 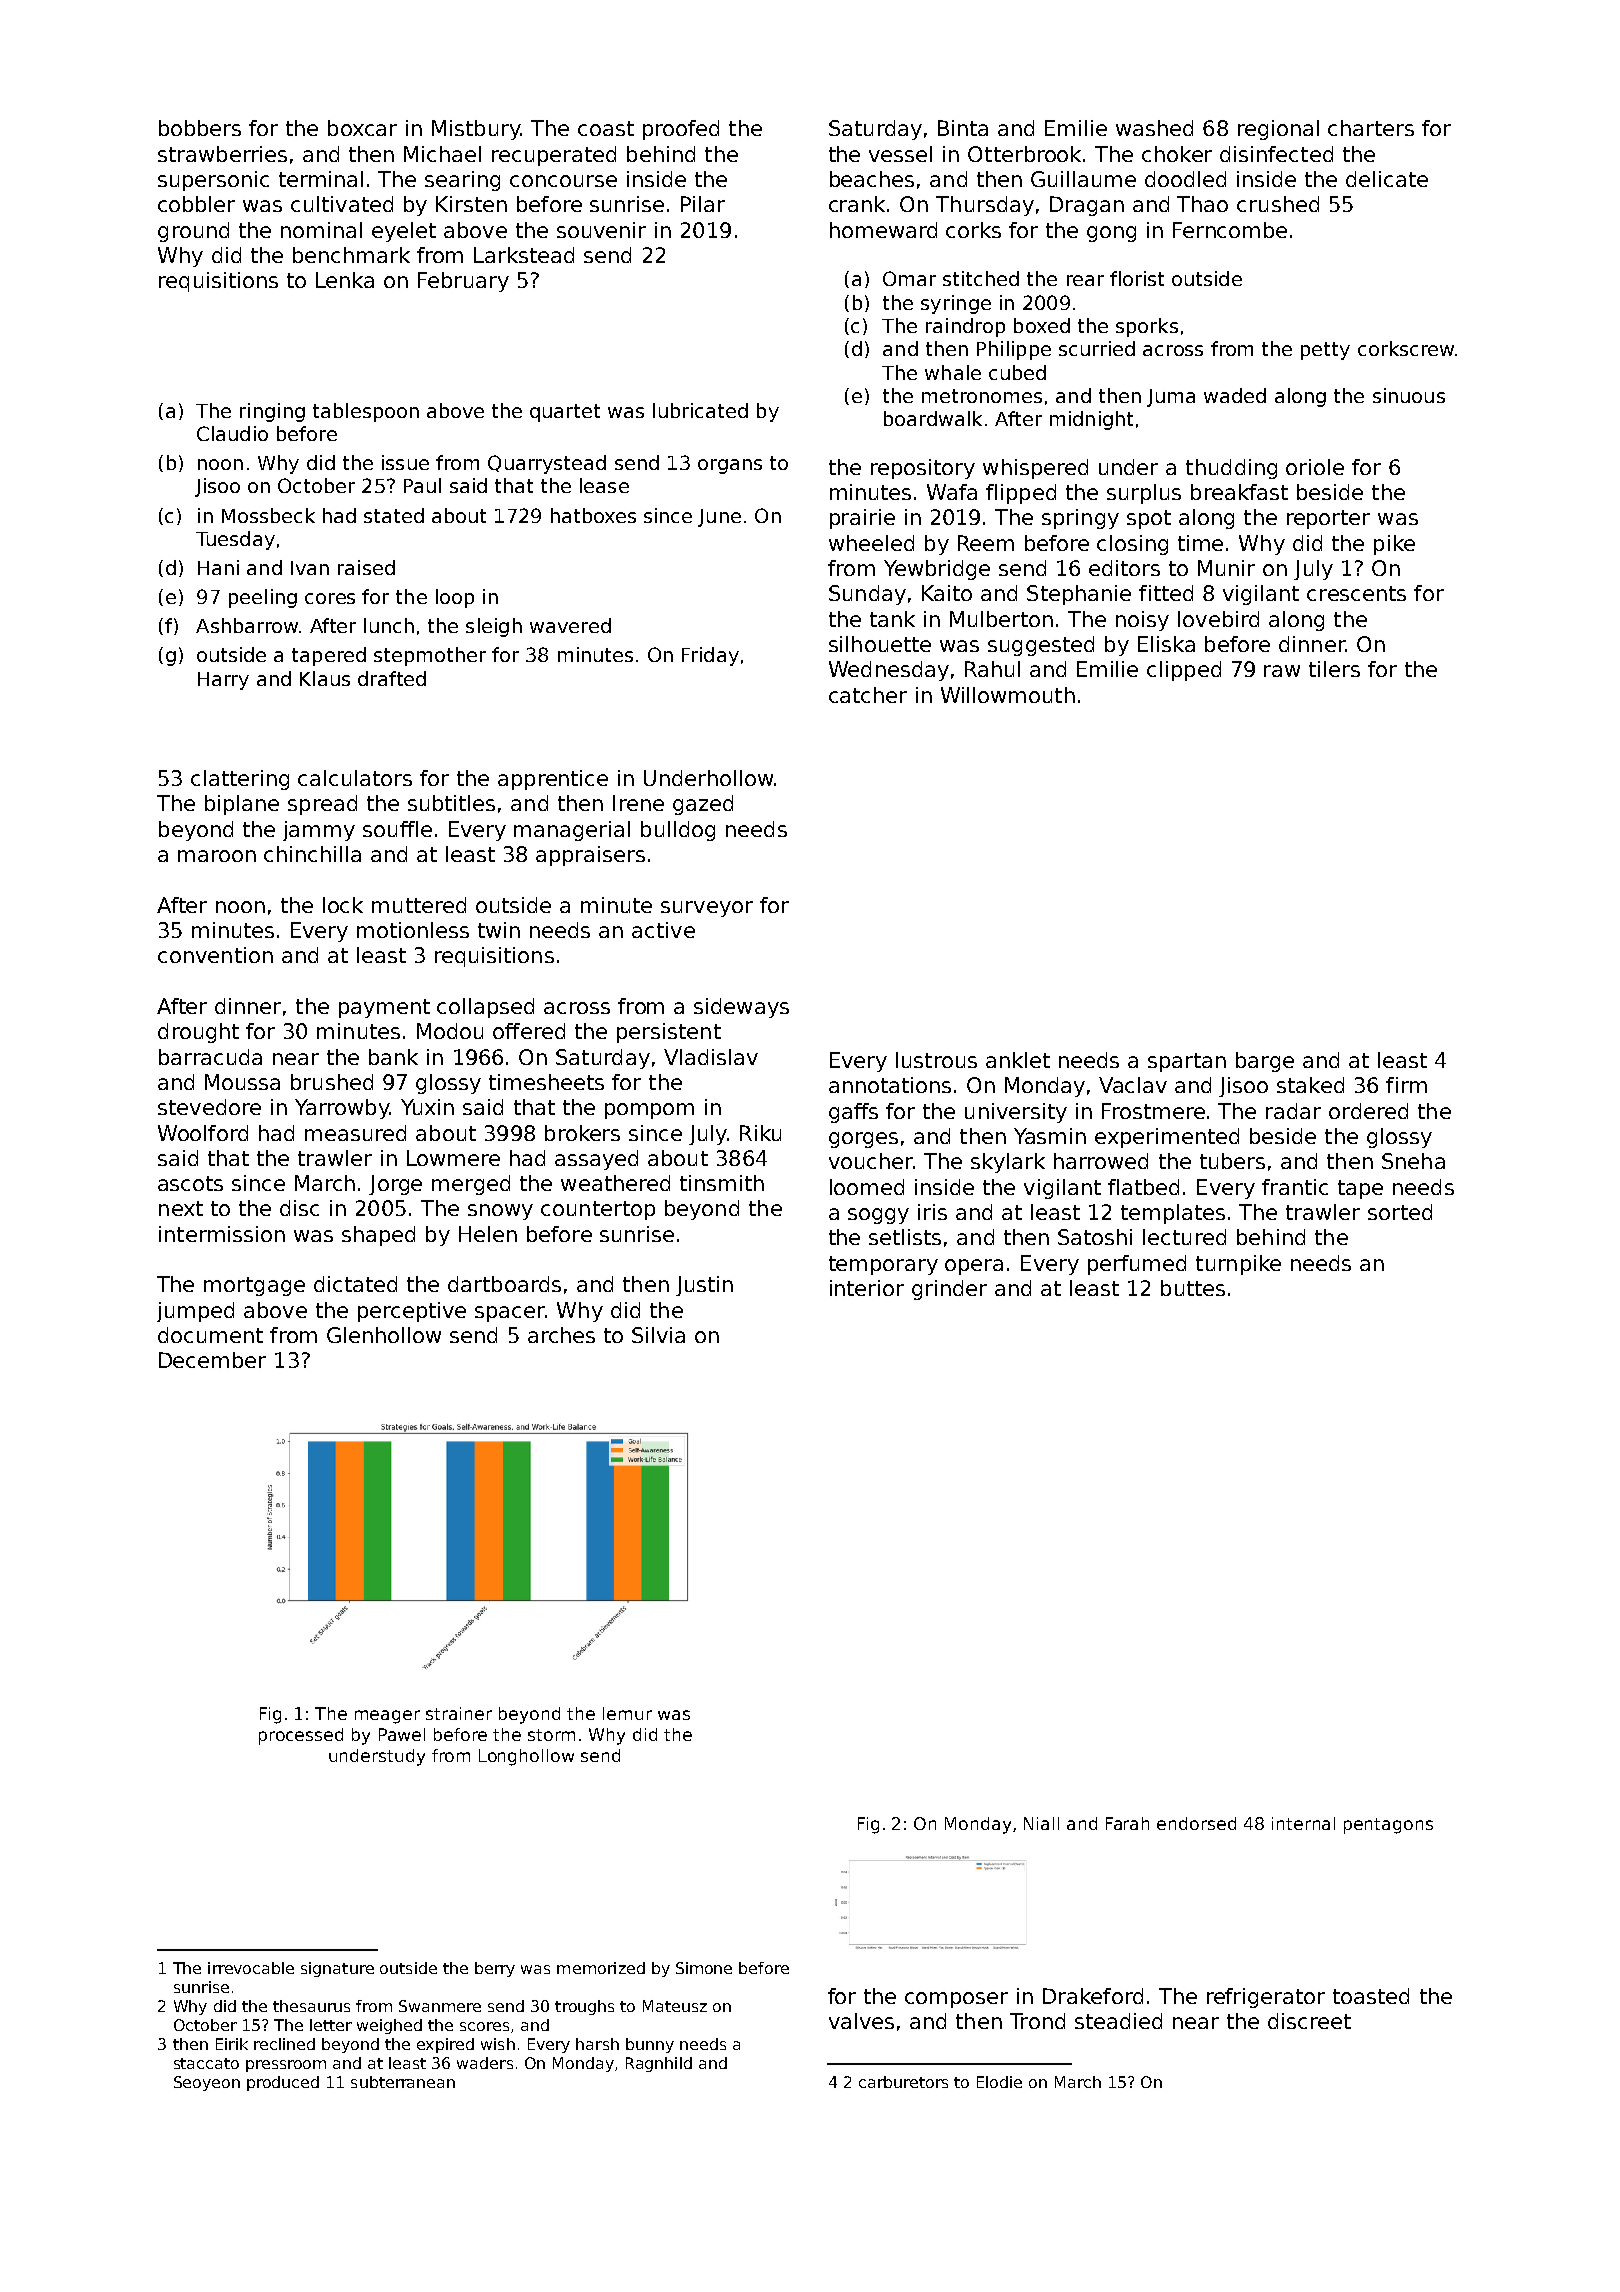 I want to click on Simone, so click(x=704, y=1968).
